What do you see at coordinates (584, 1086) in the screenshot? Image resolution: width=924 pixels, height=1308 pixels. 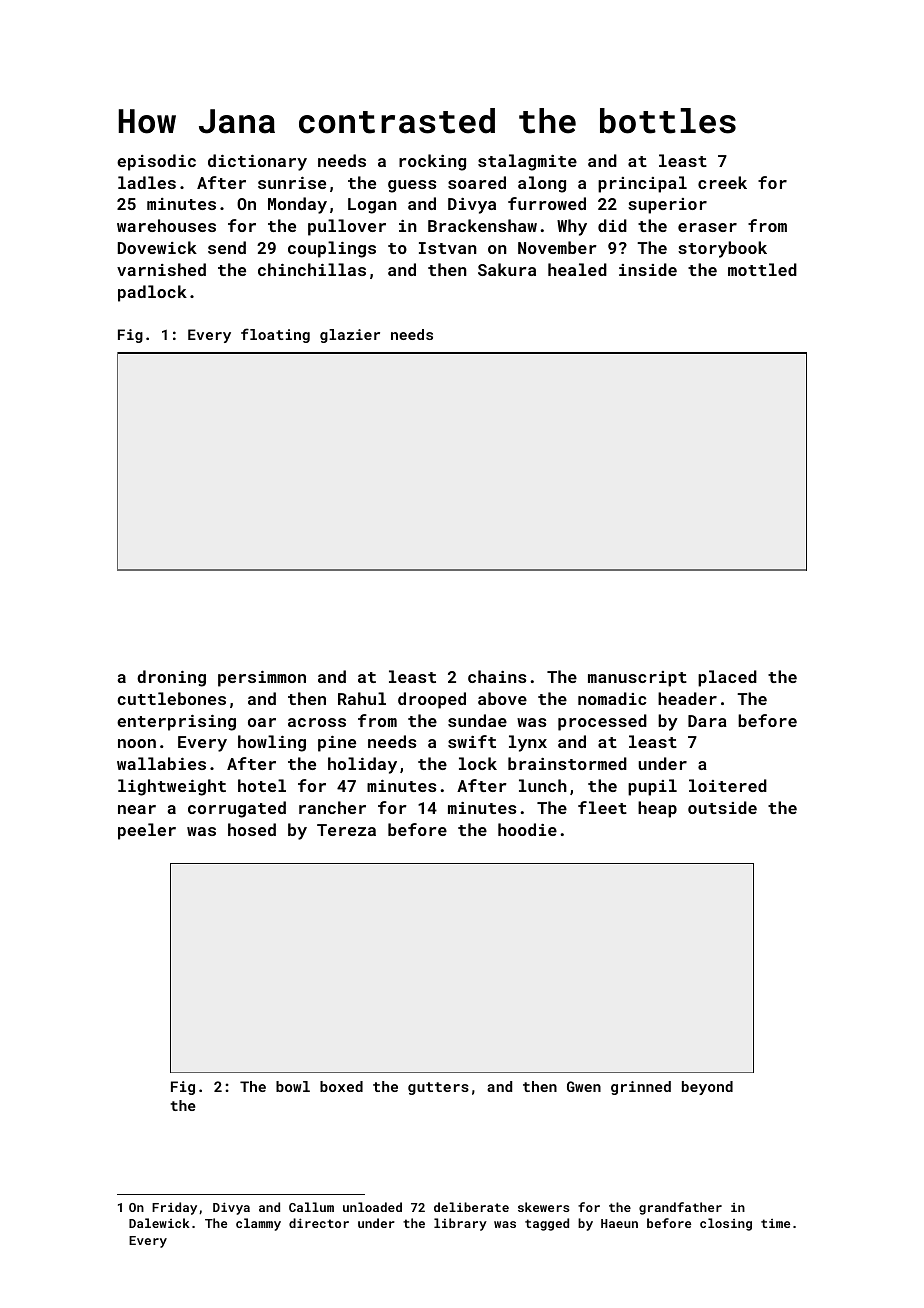 I see `Gwen` at bounding box center [584, 1086].
